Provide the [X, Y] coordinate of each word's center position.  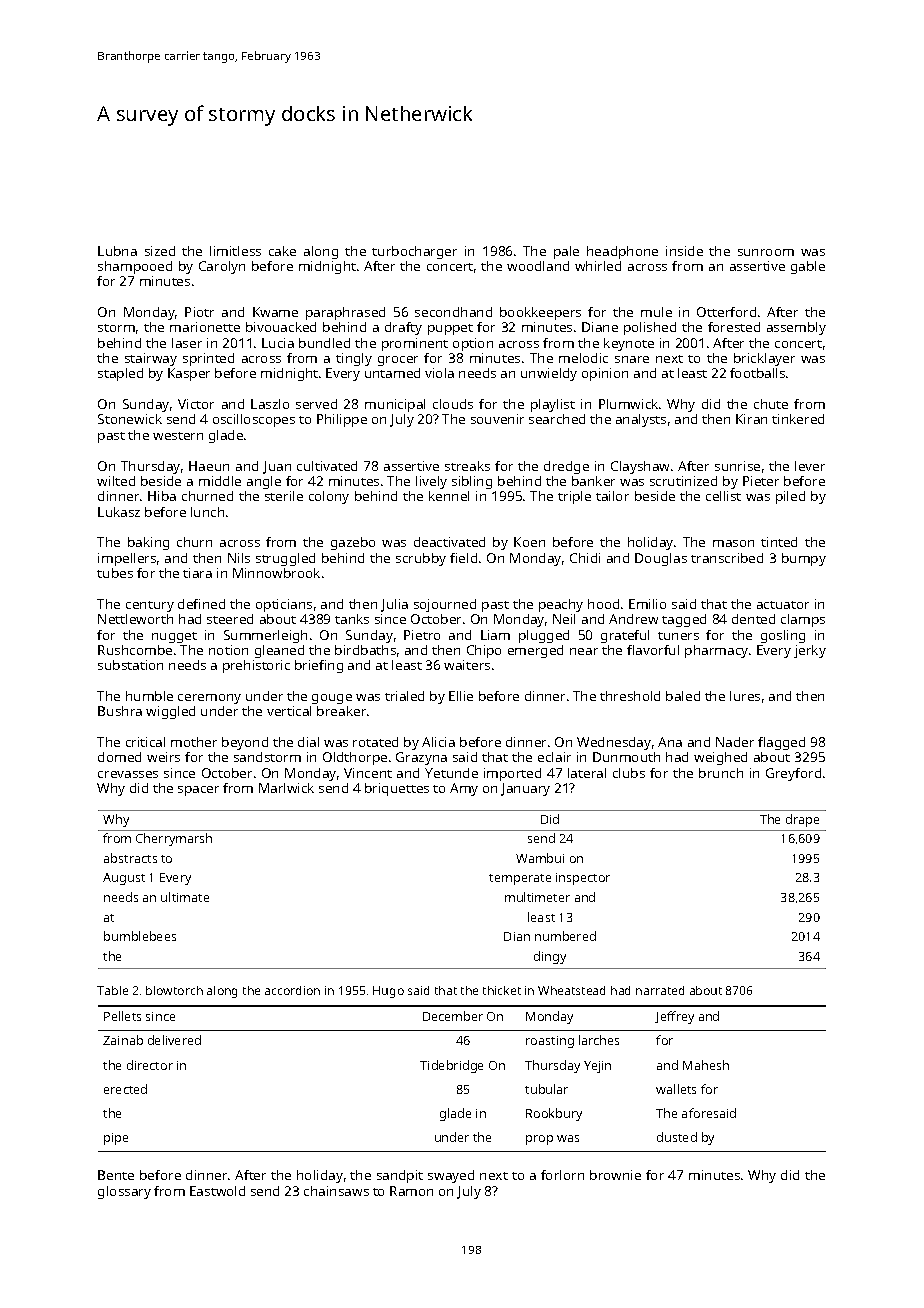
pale [566, 252]
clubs [629, 773]
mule [656, 312]
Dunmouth [626, 757]
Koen [529, 542]
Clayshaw [640, 467]
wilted [116, 481]
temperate [520, 879]
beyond [245, 743]
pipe [116, 1139]
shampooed [135, 267]
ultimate [185, 897]
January [525, 789]
